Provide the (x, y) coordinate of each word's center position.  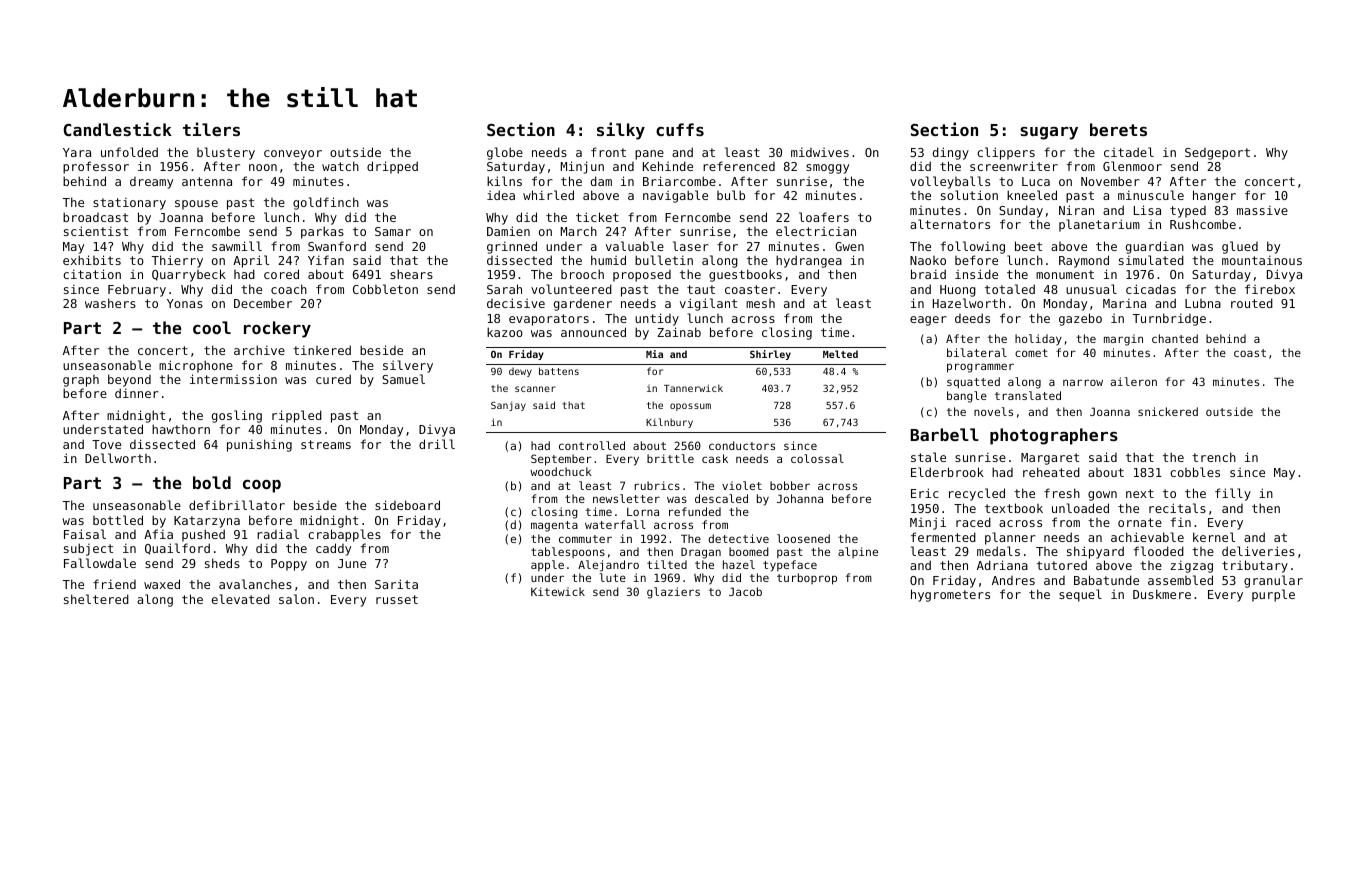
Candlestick (118, 129)
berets (1118, 129)
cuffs (680, 129)
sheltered (96, 599)
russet (397, 599)
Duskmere (1162, 594)
